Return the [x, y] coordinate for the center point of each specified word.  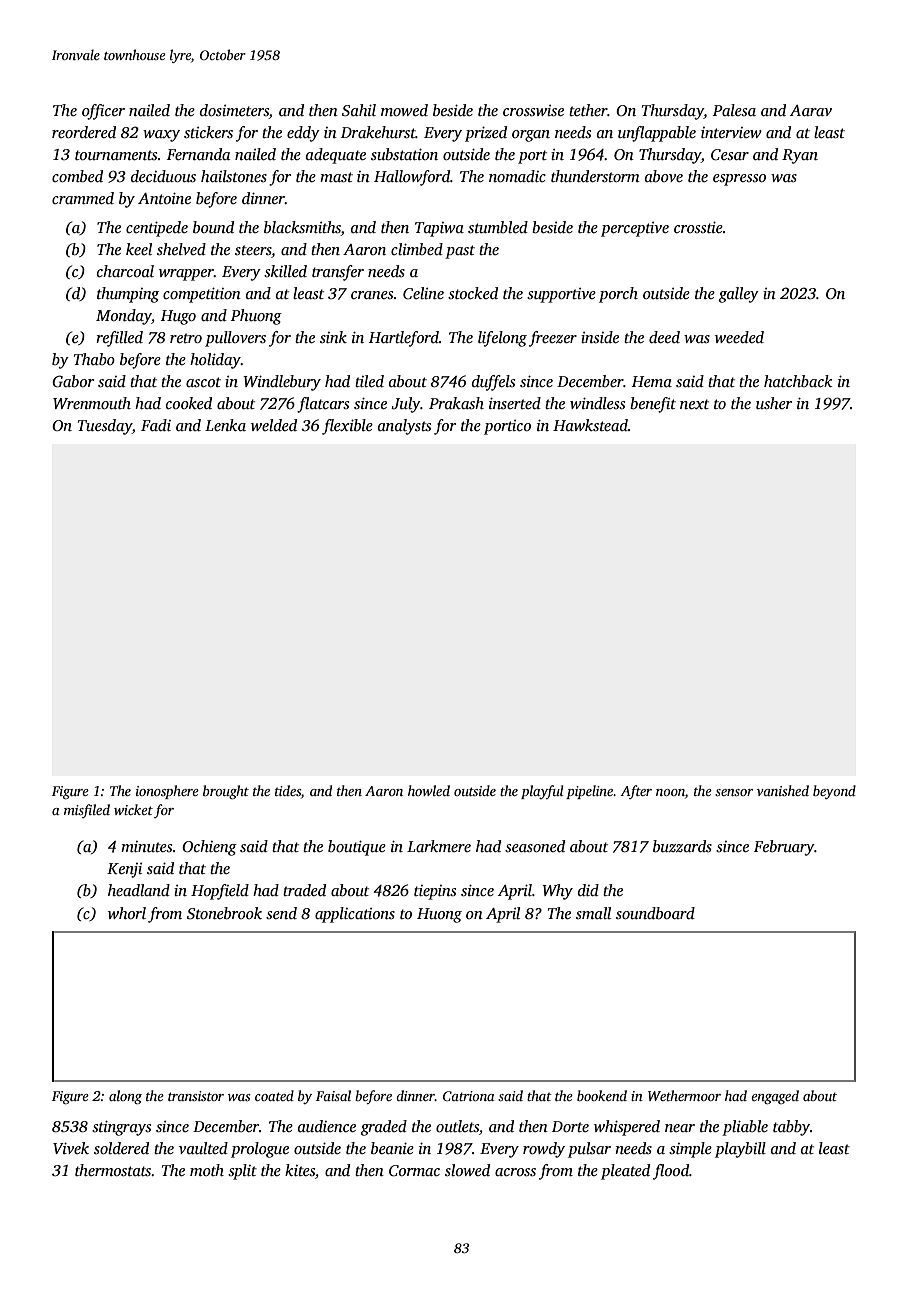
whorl [127, 913]
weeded [739, 337]
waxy [161, 136]
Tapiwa [439, 229]
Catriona [469, 1096]
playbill [740, 1150]
